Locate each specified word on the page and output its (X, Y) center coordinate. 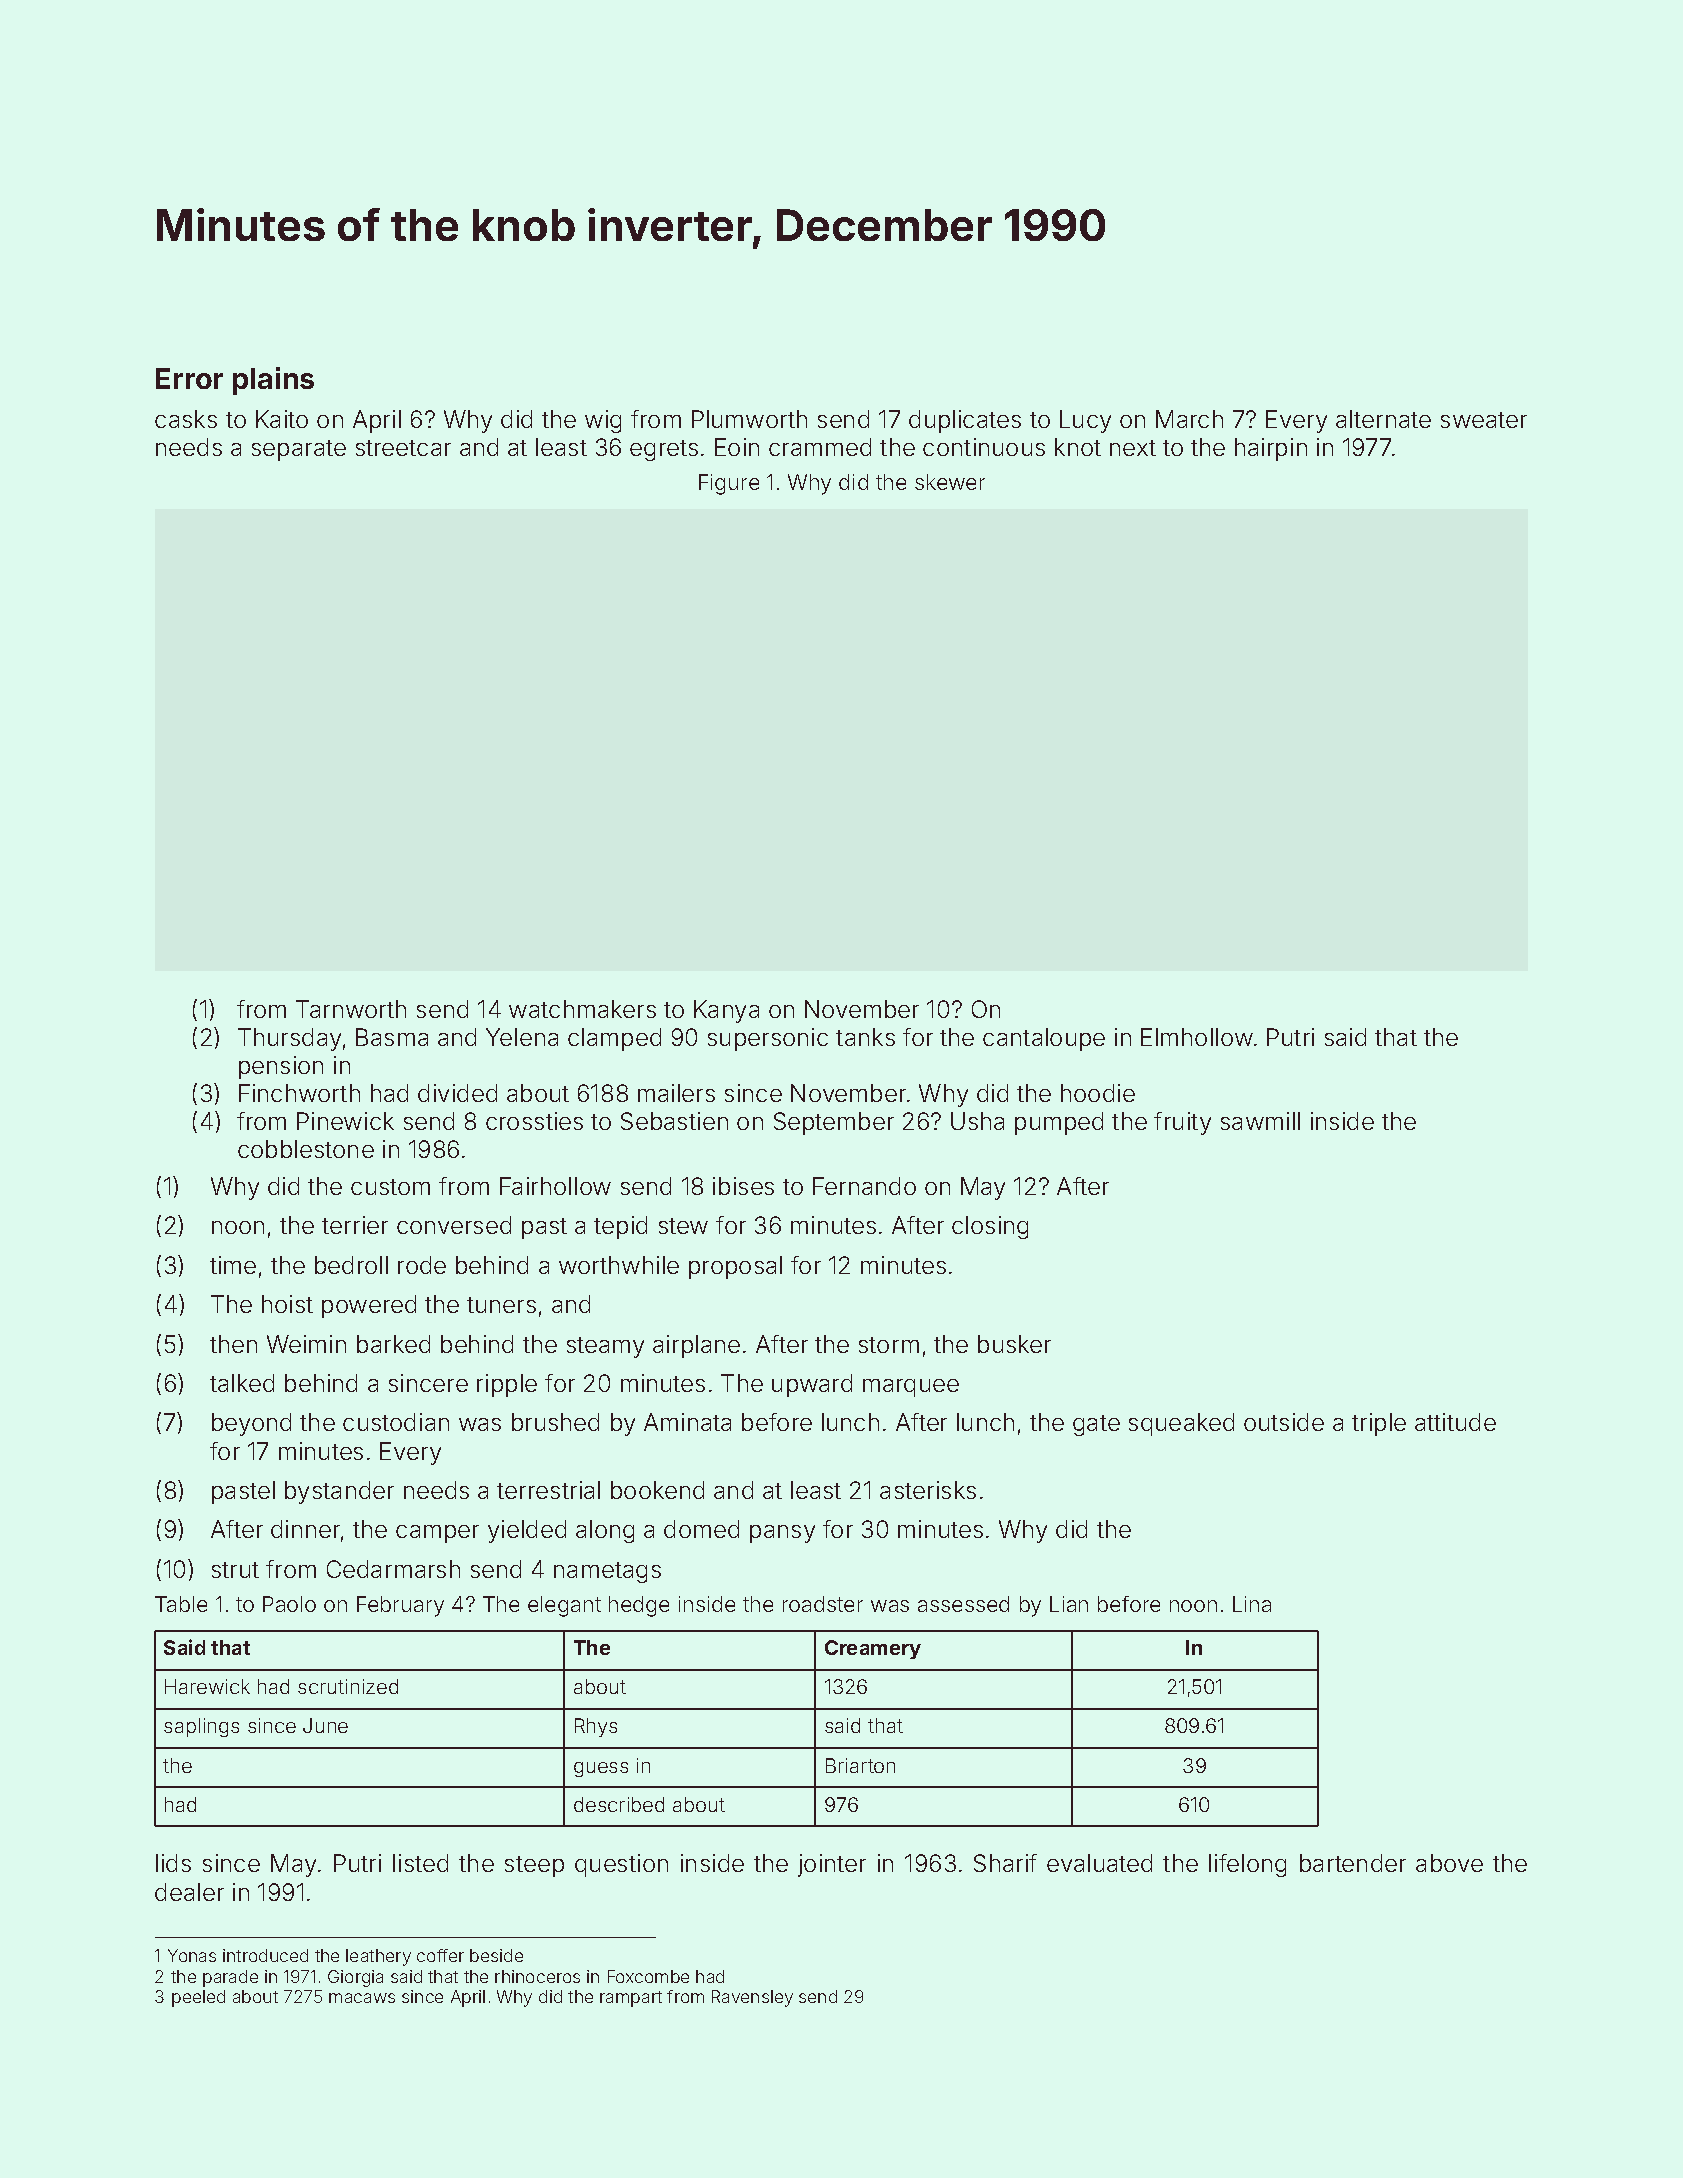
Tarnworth (351, 1009)
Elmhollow (1197, 1037)
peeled (198, 1998)
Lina (1252, 1604)
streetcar (403, 448)
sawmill (1260, 1121)
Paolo (289, 1604)
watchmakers (582, 1009)
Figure (729, 484)
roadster (823, 1604)
